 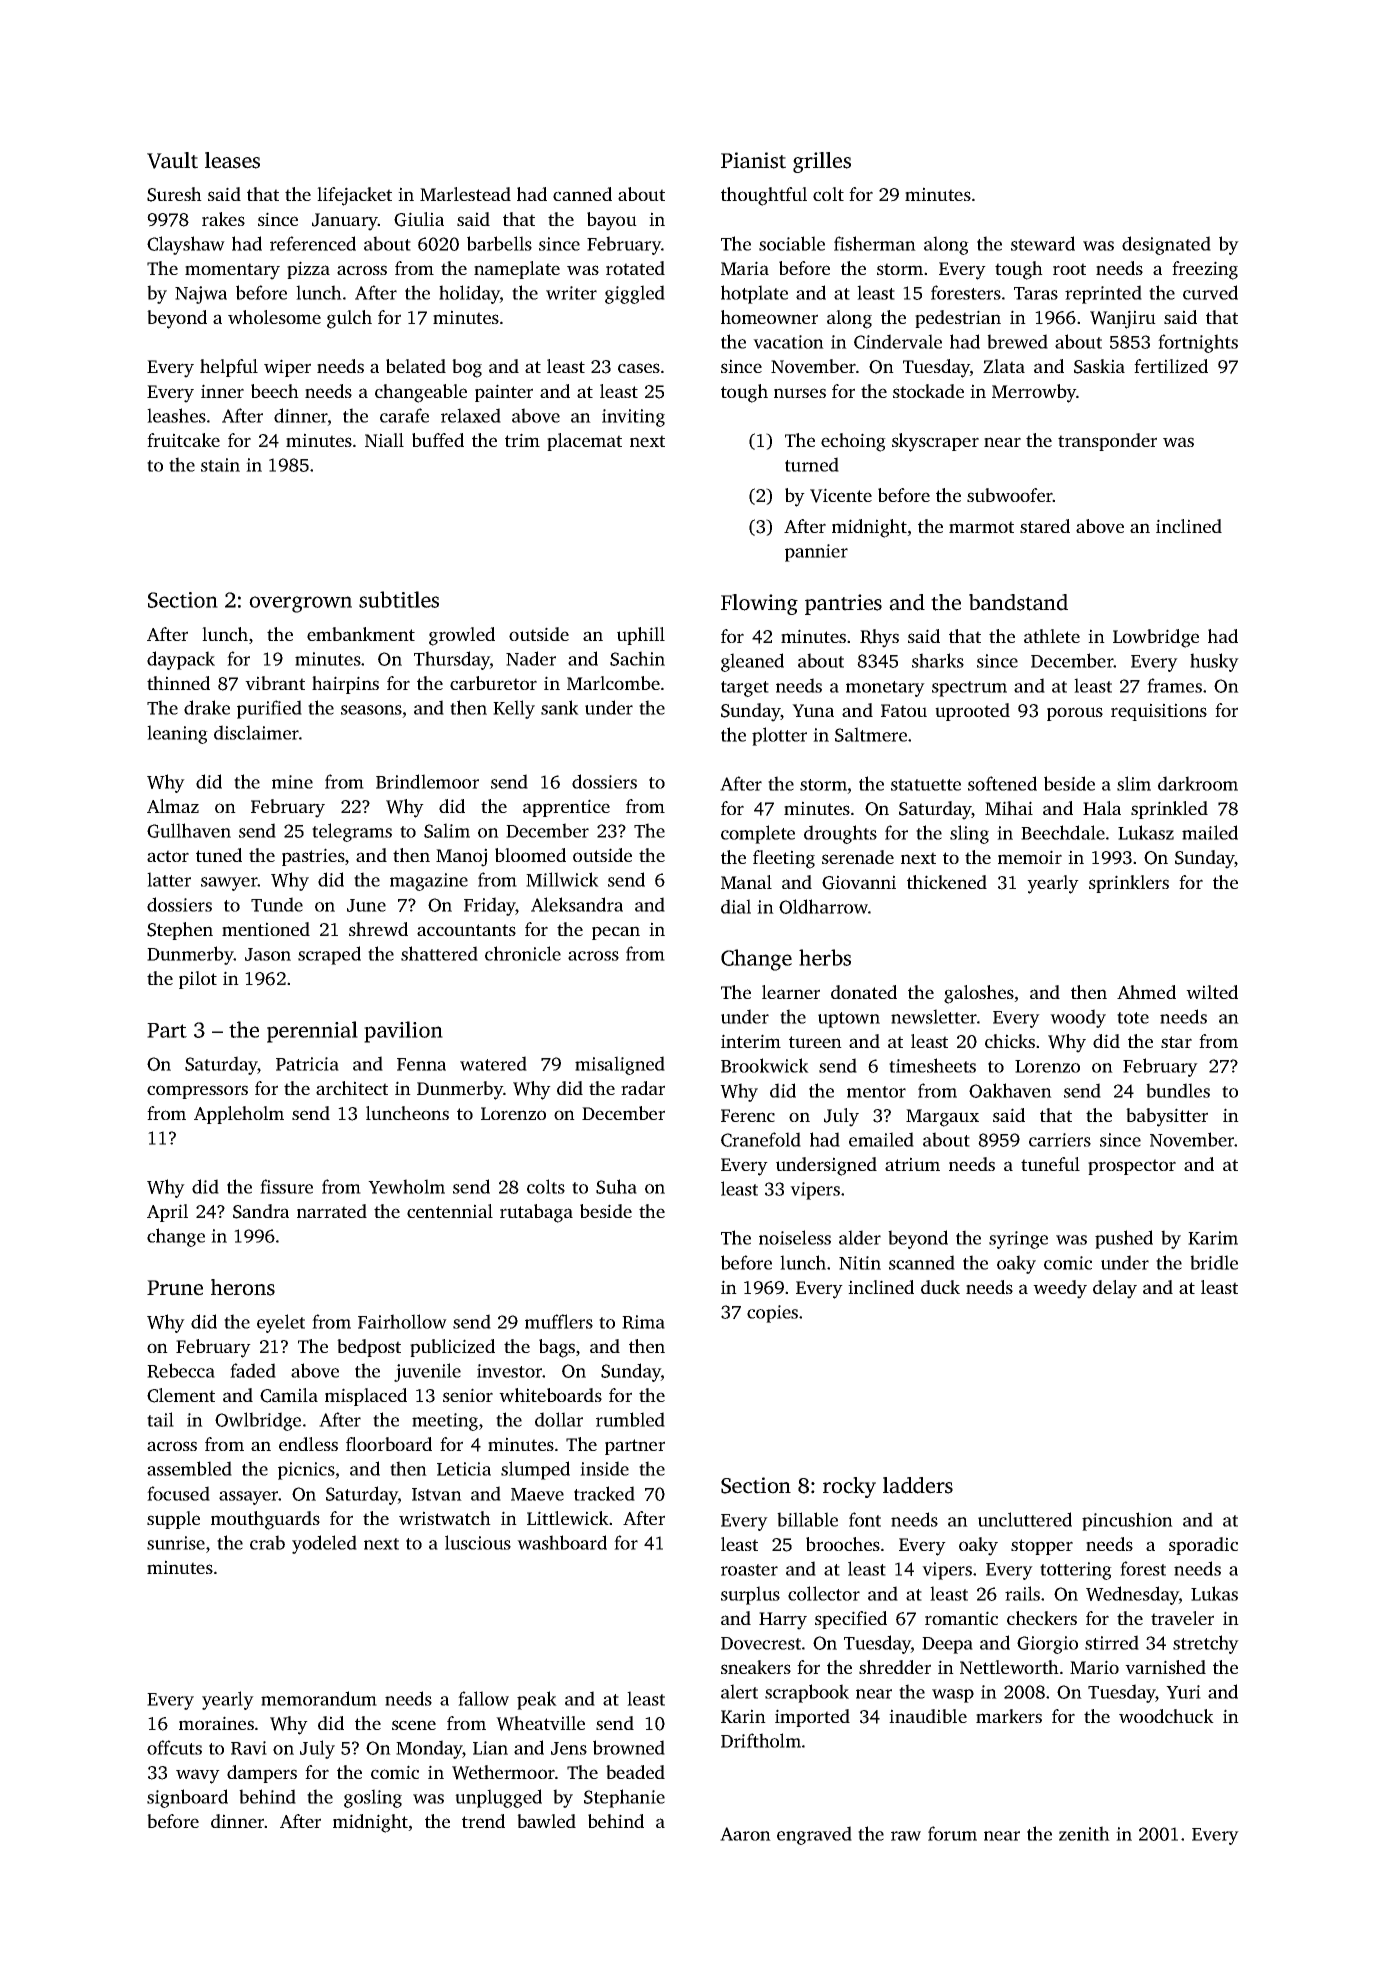 I want to click on compressors, so click(x=197, y=1092).
